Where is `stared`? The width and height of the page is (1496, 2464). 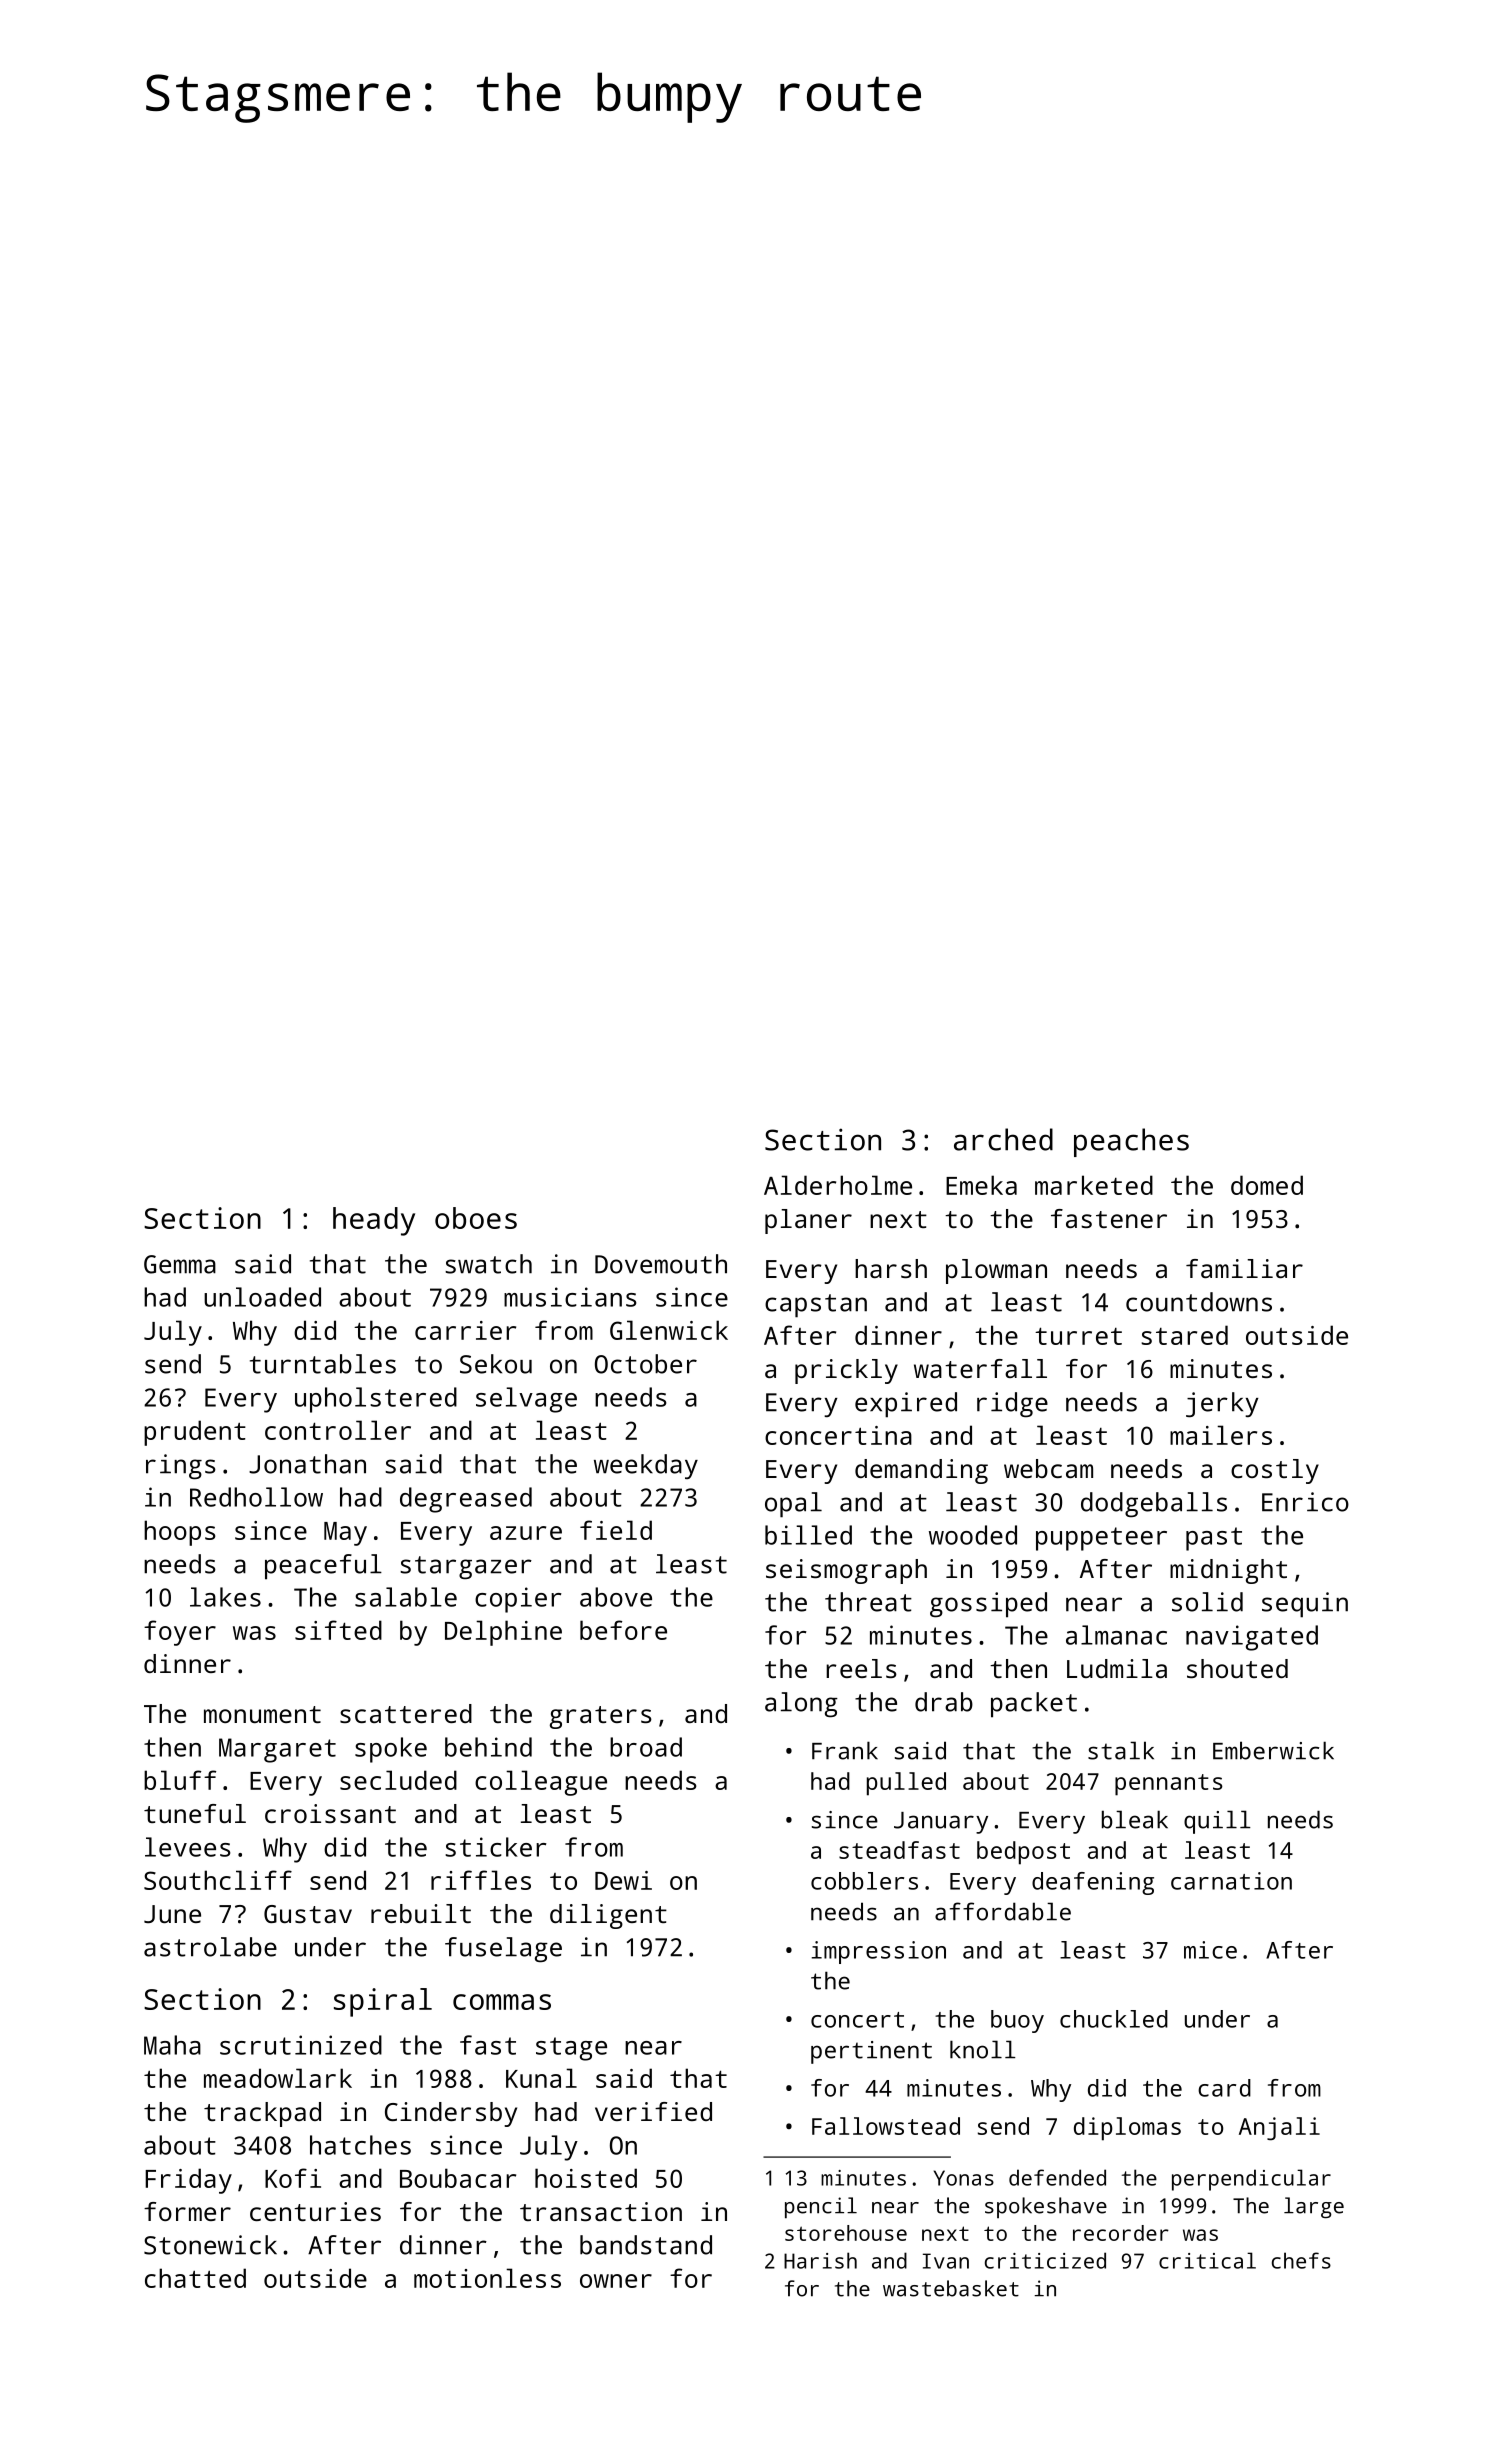
stared is located at coordinates (1184, 1335).
